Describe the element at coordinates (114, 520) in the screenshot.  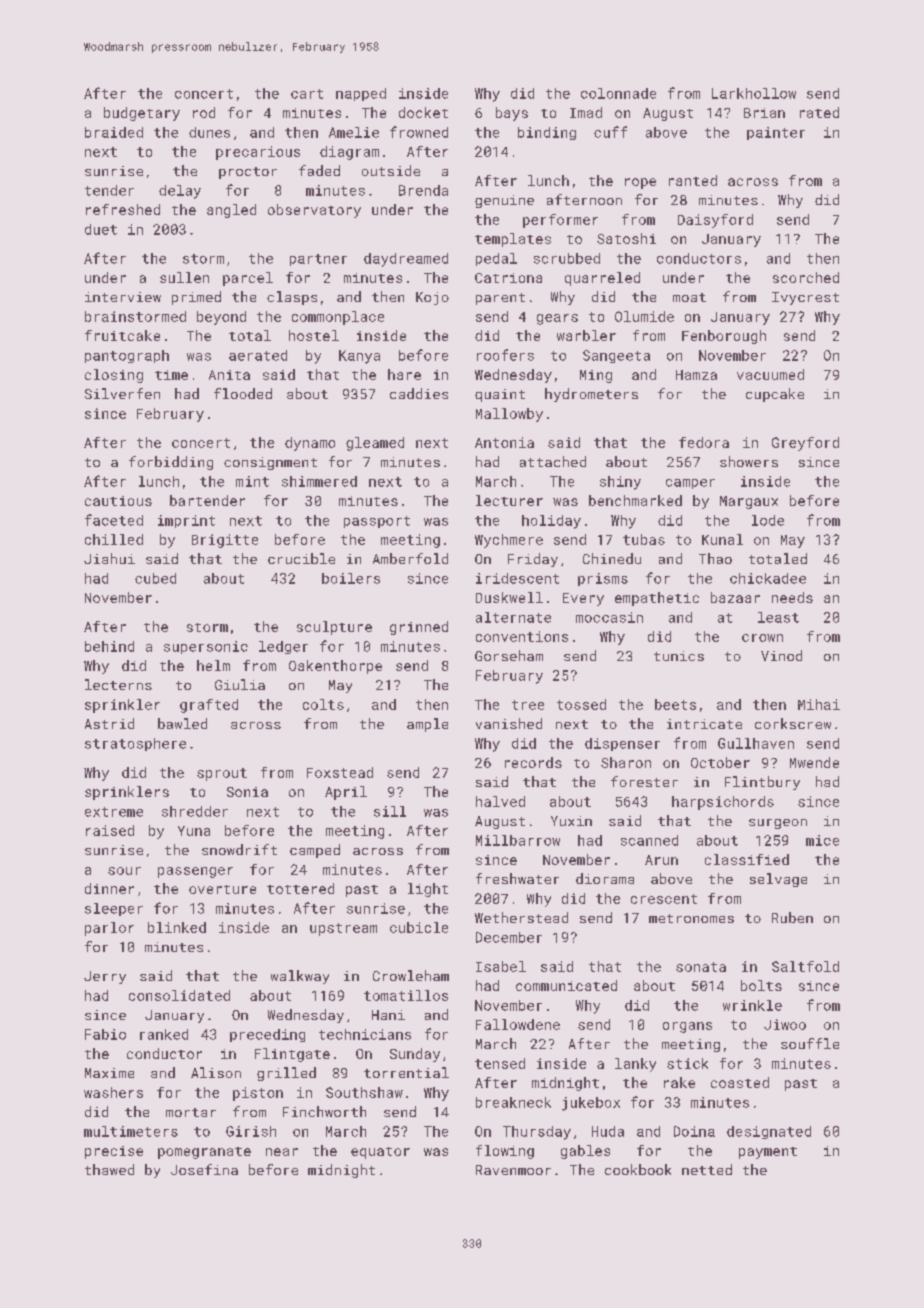
I see `faceted` at that location.
